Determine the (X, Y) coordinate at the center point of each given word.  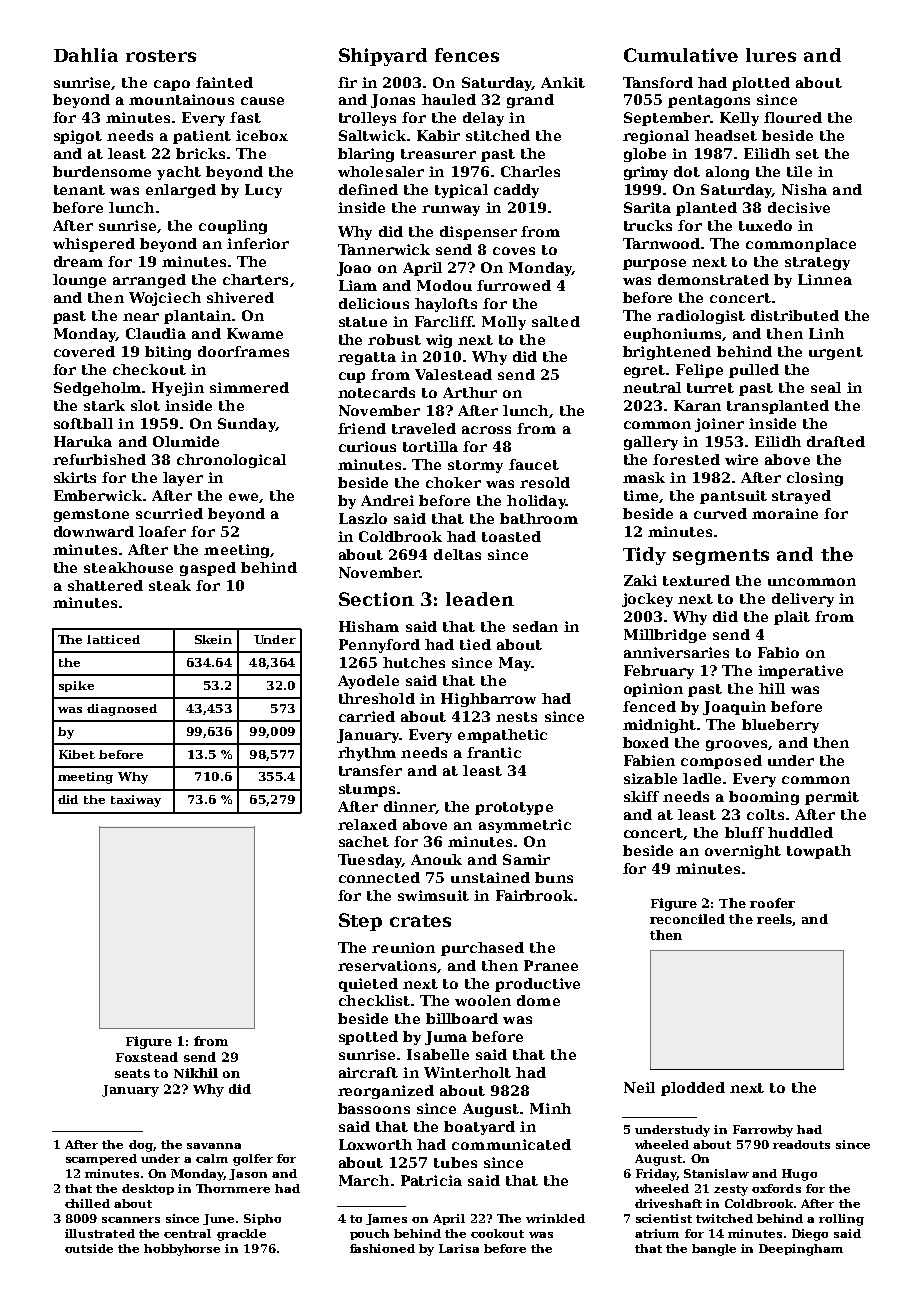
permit (832, 798)
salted (556, 321)
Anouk (436, 859)
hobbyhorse (182, 1250)
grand (530, 101)
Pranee (551, 965)
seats (132, 1073)
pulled (754, 371)
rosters (161, 56)
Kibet (77, 754)
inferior (258, 243)
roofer (772, 903)
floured (793, 117)
